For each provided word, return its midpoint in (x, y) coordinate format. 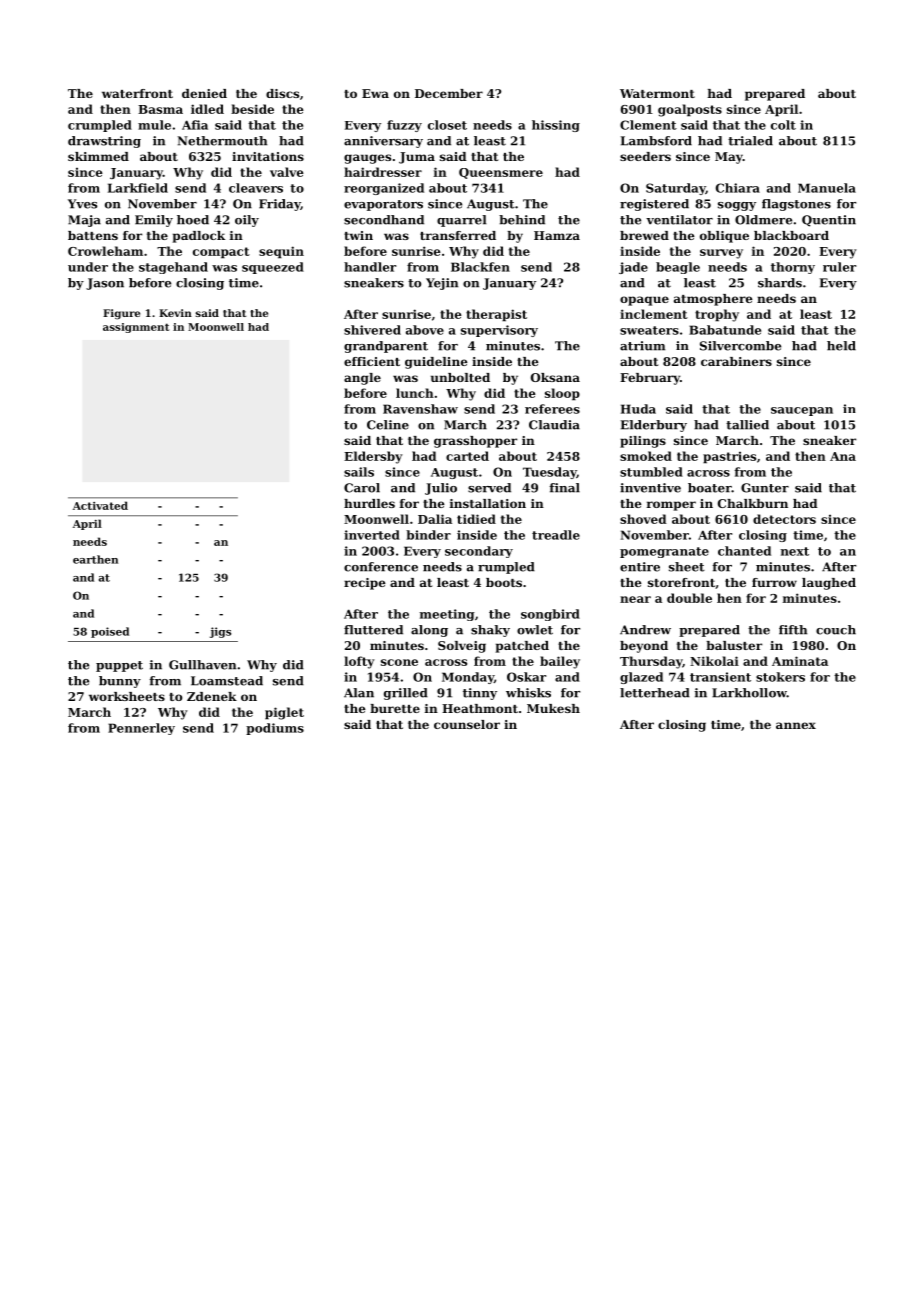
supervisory (499, 331)
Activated (100, 505)
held (841, 346)
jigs (220, 632)
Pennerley (141, 729)
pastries (729, 458)
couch (836, 630)
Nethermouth (222, 141)
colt (783, 125)
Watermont (657, 93)
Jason (105, 284)
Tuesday (550, 473)
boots (504, 582)
